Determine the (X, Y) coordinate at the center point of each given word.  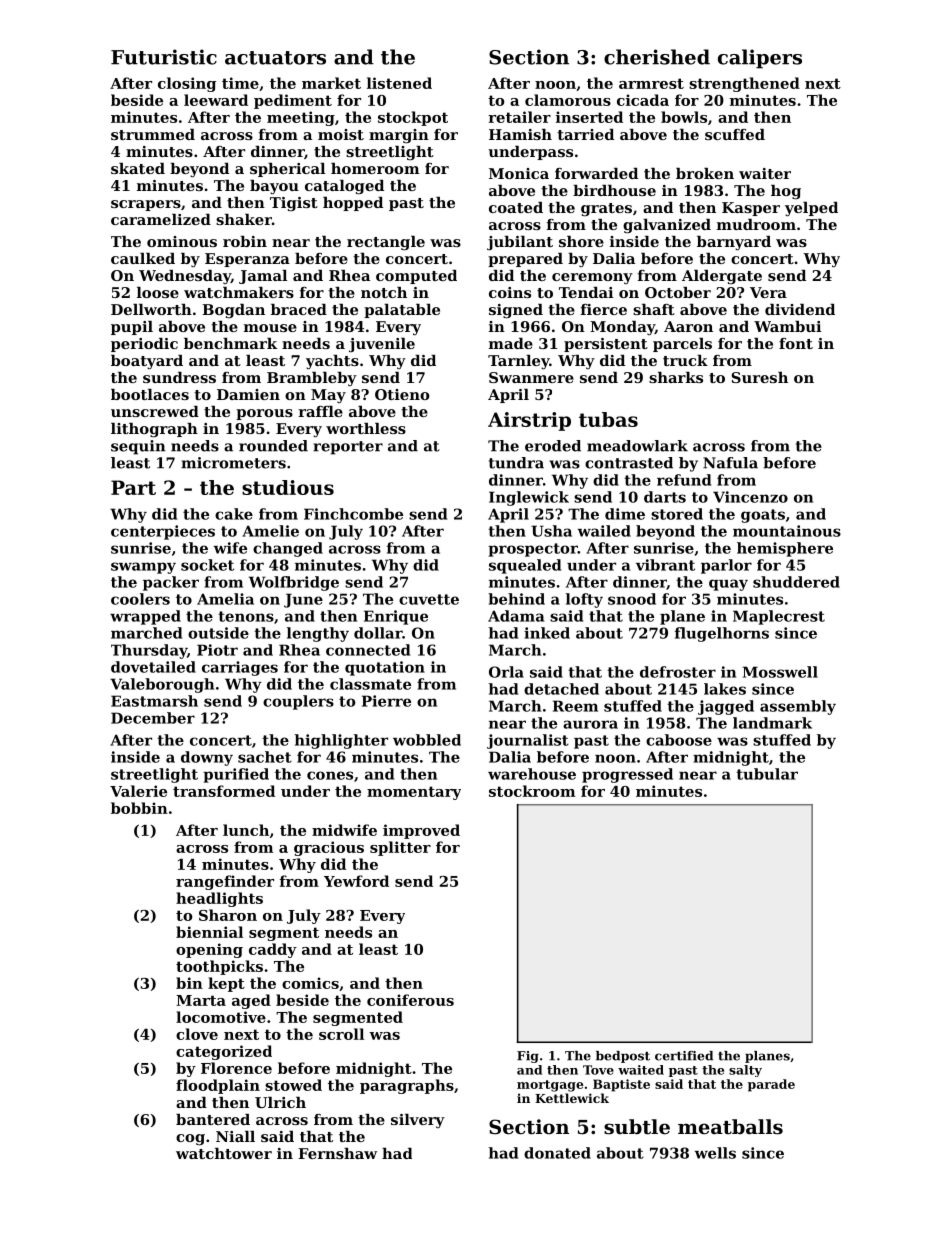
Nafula (730, 463)
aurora (590, 724)
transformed (224, 791)
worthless (366, 428)
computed (416, 277)
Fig (528, 1057)
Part (133, 487)
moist (341, 134)
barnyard (734, 243)
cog (190, 1140)
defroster (678, 672)
